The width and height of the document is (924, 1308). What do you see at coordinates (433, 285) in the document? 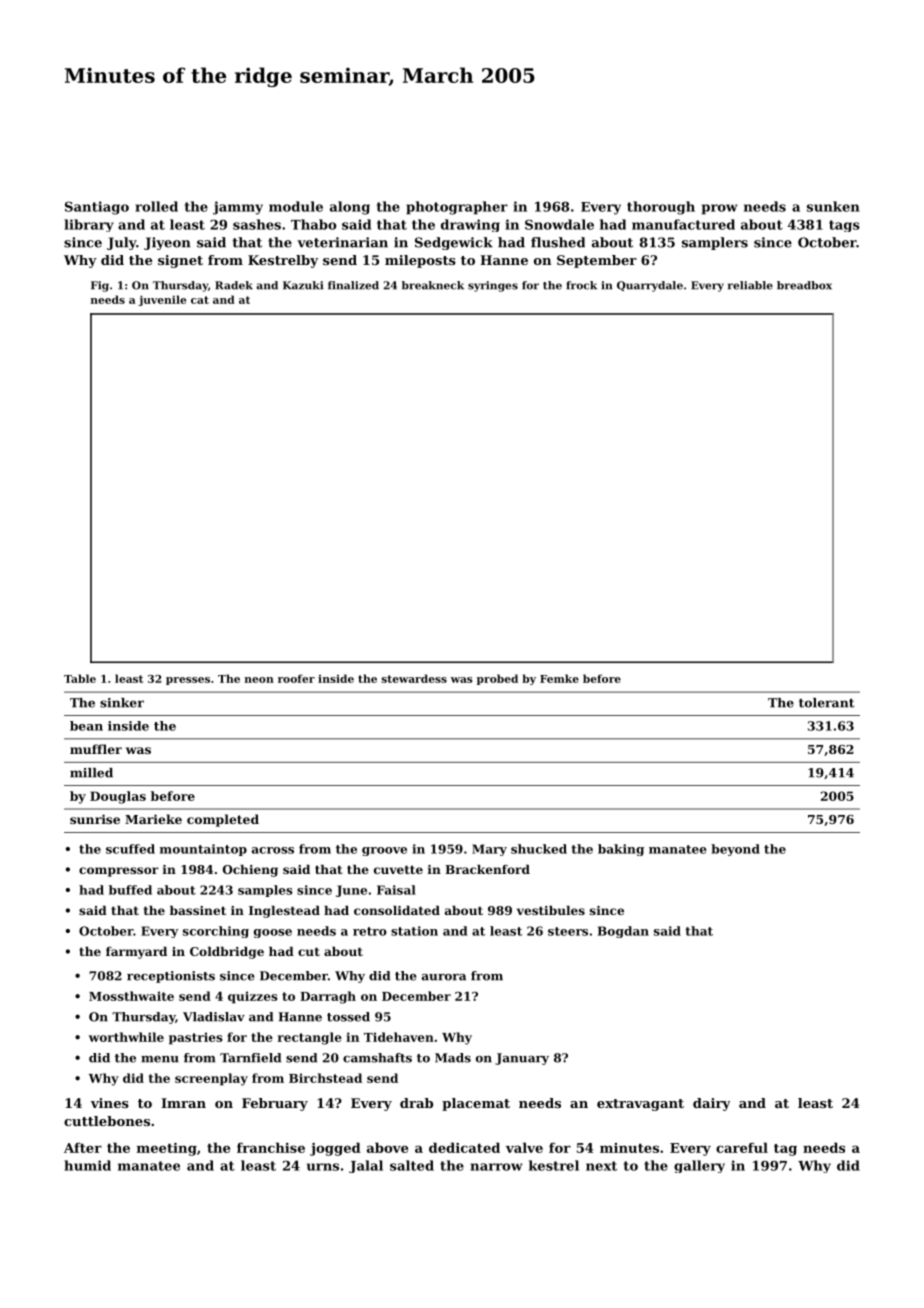
I see `breakneck` at bounding box center [433, 285].
